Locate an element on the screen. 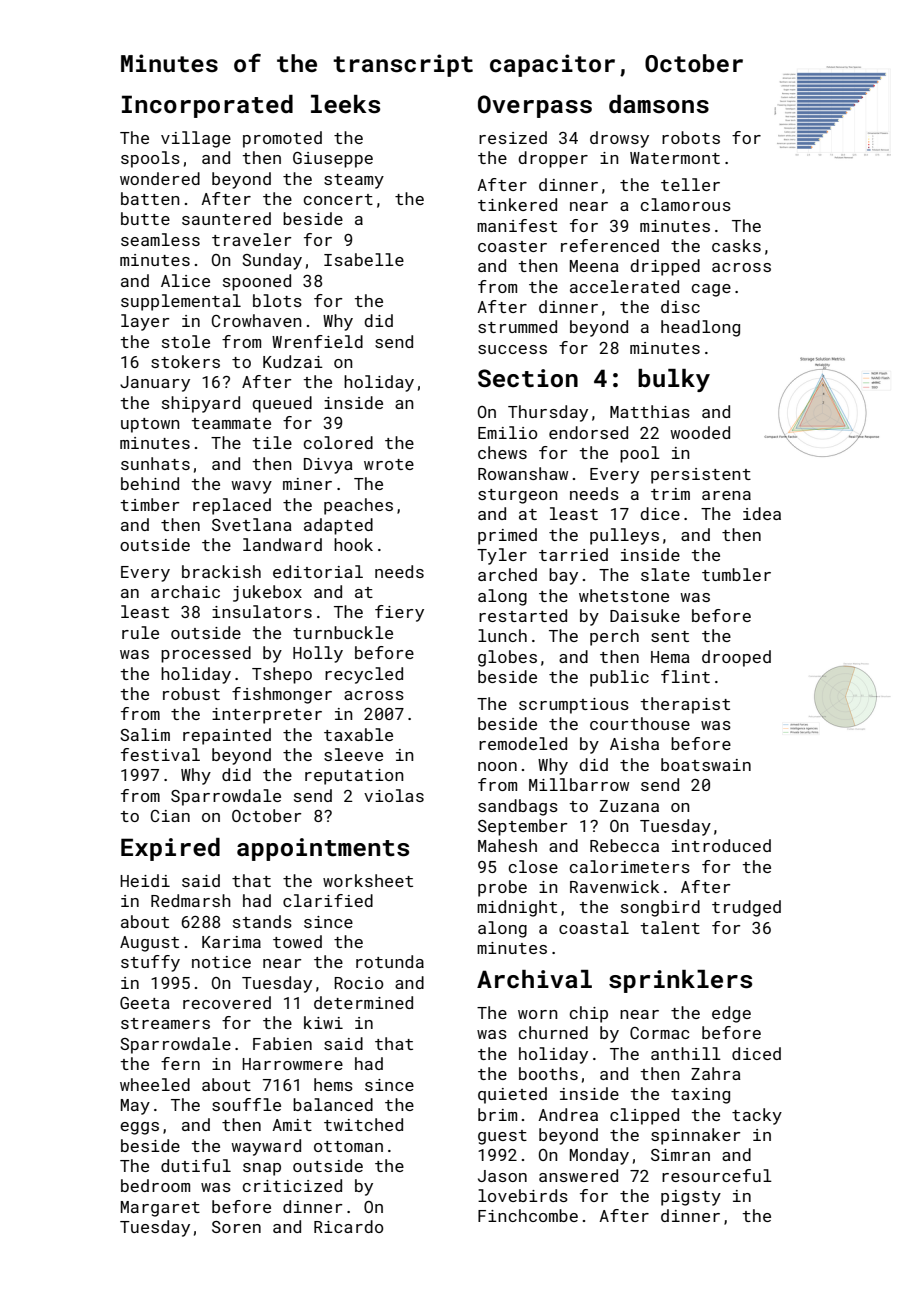 Image resolution: width=908 pixels, height=1316 pixels. dutiful is located at coordinates (196, 1165).
